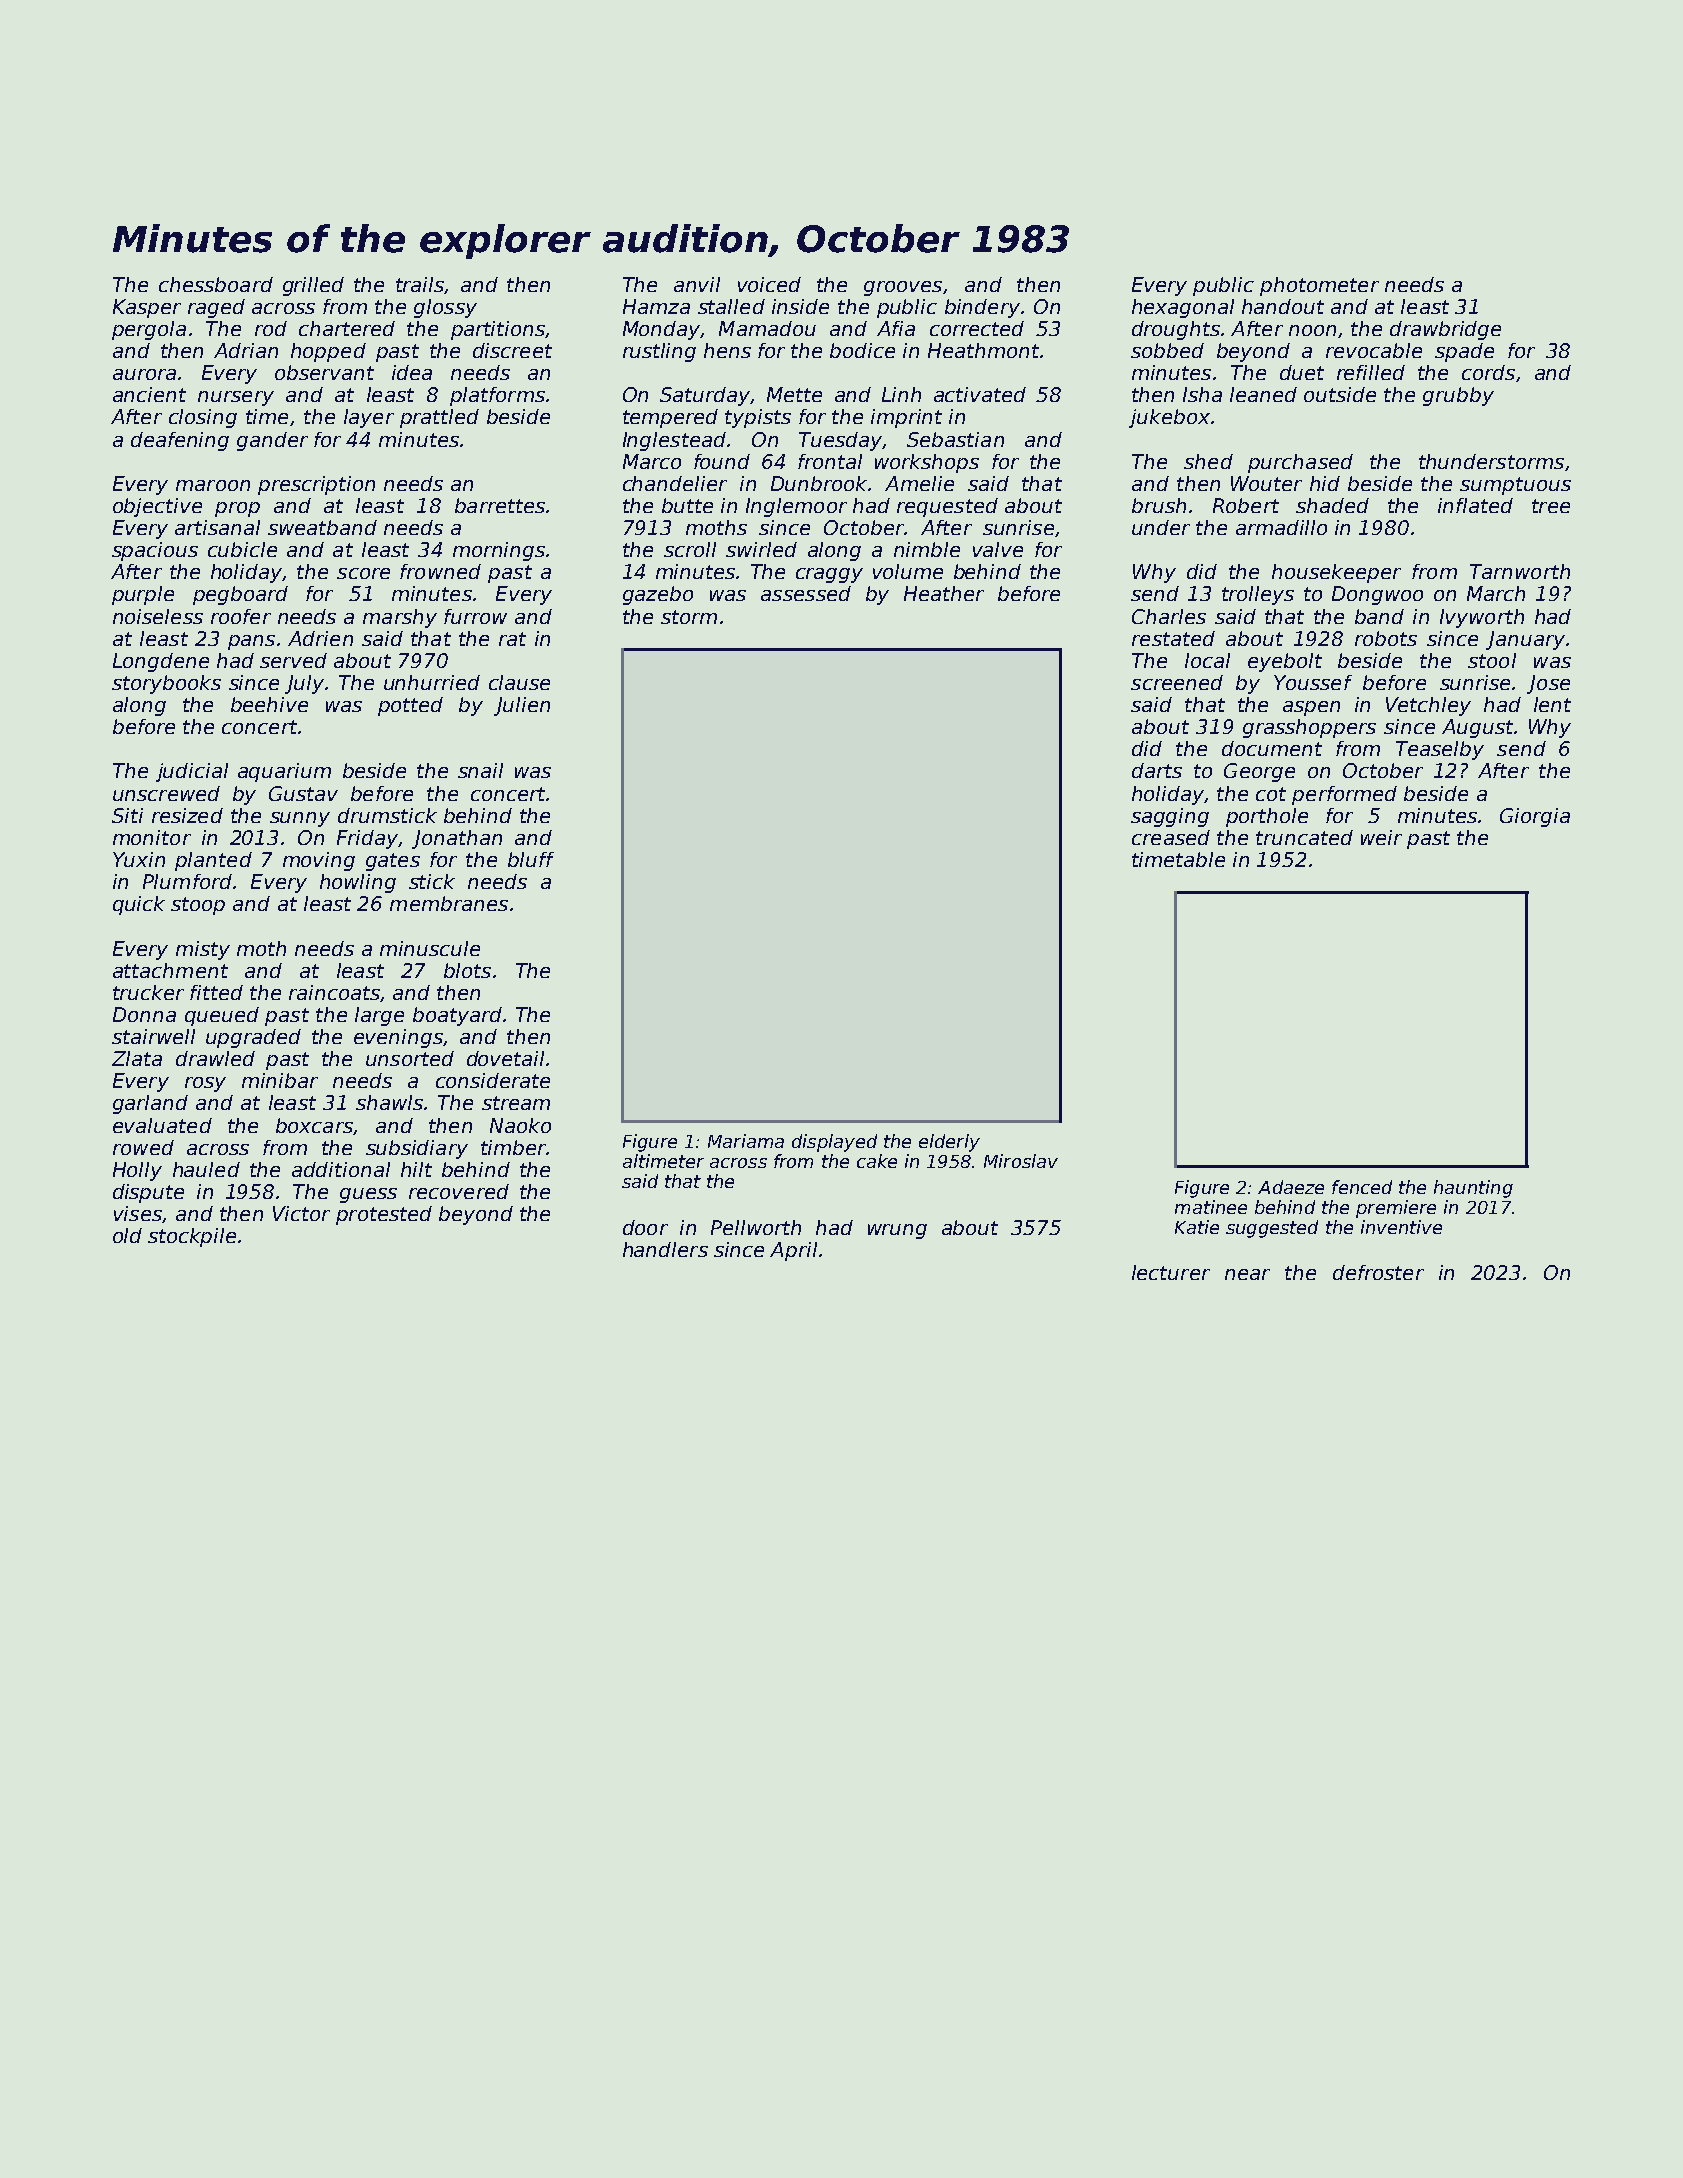  What do you see at coordinates (1396, 1209) in the screenshot?
I see `premiere` at bounding box center [1396, 1209].
